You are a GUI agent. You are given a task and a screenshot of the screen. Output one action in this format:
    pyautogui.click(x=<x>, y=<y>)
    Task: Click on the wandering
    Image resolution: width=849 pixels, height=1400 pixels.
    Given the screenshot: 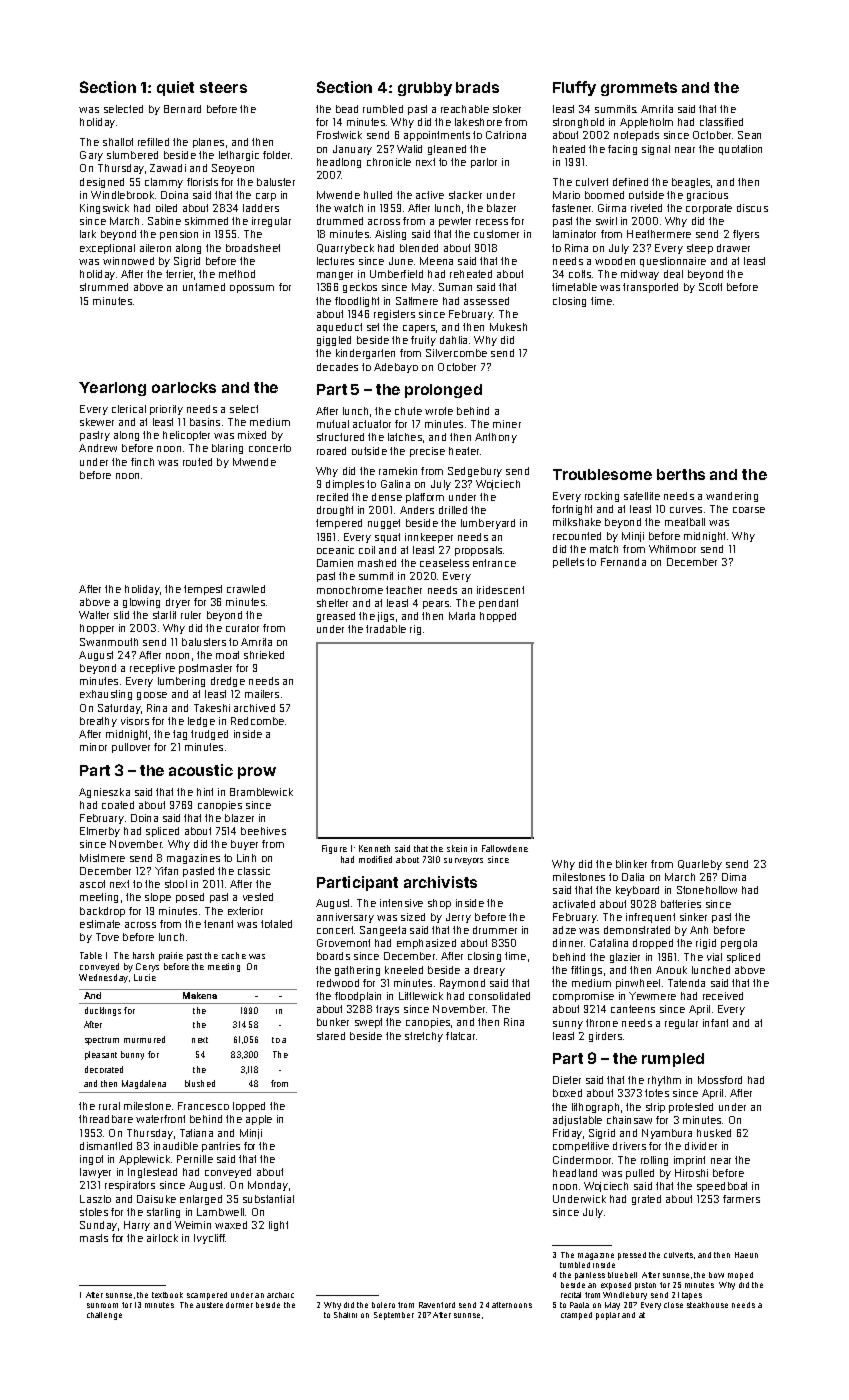 What is the action you would take?
    pyautogui.click(x=732, y=497)
